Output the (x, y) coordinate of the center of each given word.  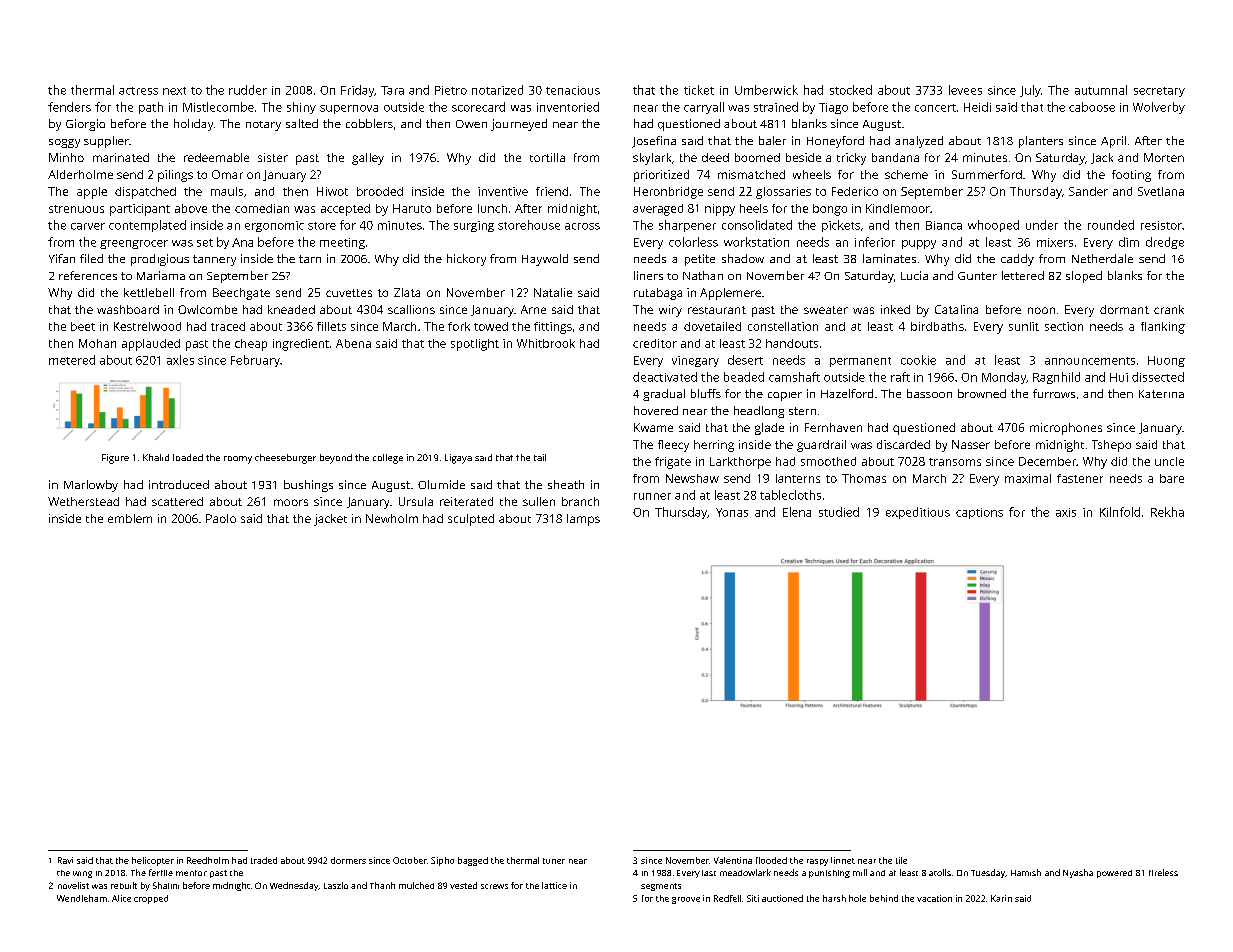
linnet (843, 860)
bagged (473, 861)
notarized (497, 90)
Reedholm (208, 860)
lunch (492, 208)
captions (979, 513)
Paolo (221, 518)
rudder (248, 90)
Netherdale (1102, 258)
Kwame (653, 427)
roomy (238, 460)
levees (965, 90)
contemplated (147, 226)
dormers (348, 860)
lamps (583, 520)
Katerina (1161, 394)
